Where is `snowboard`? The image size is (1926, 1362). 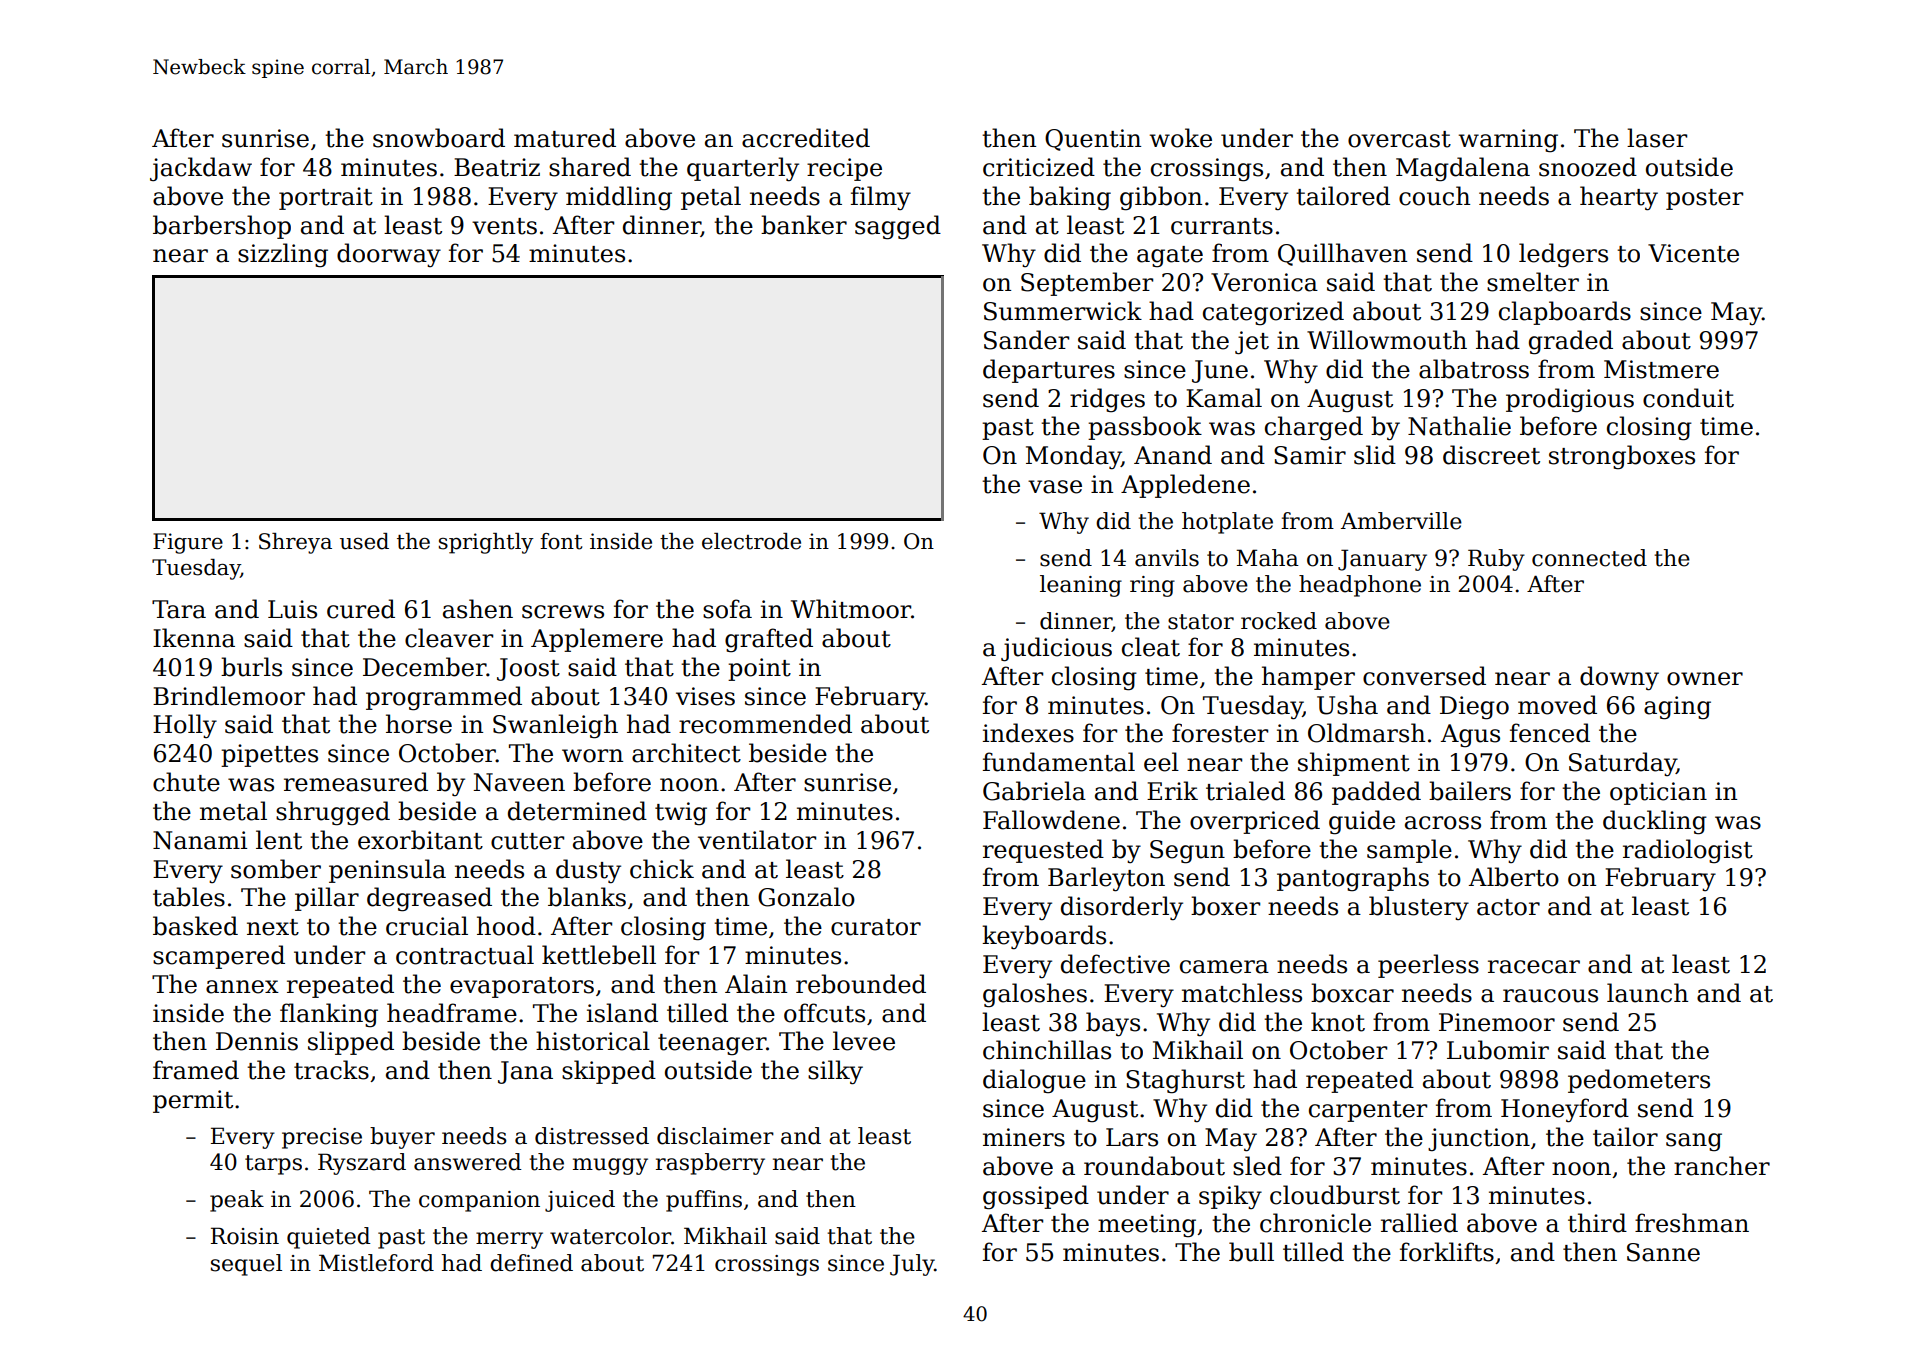
snowboard is located at coordinates (439, 138).
